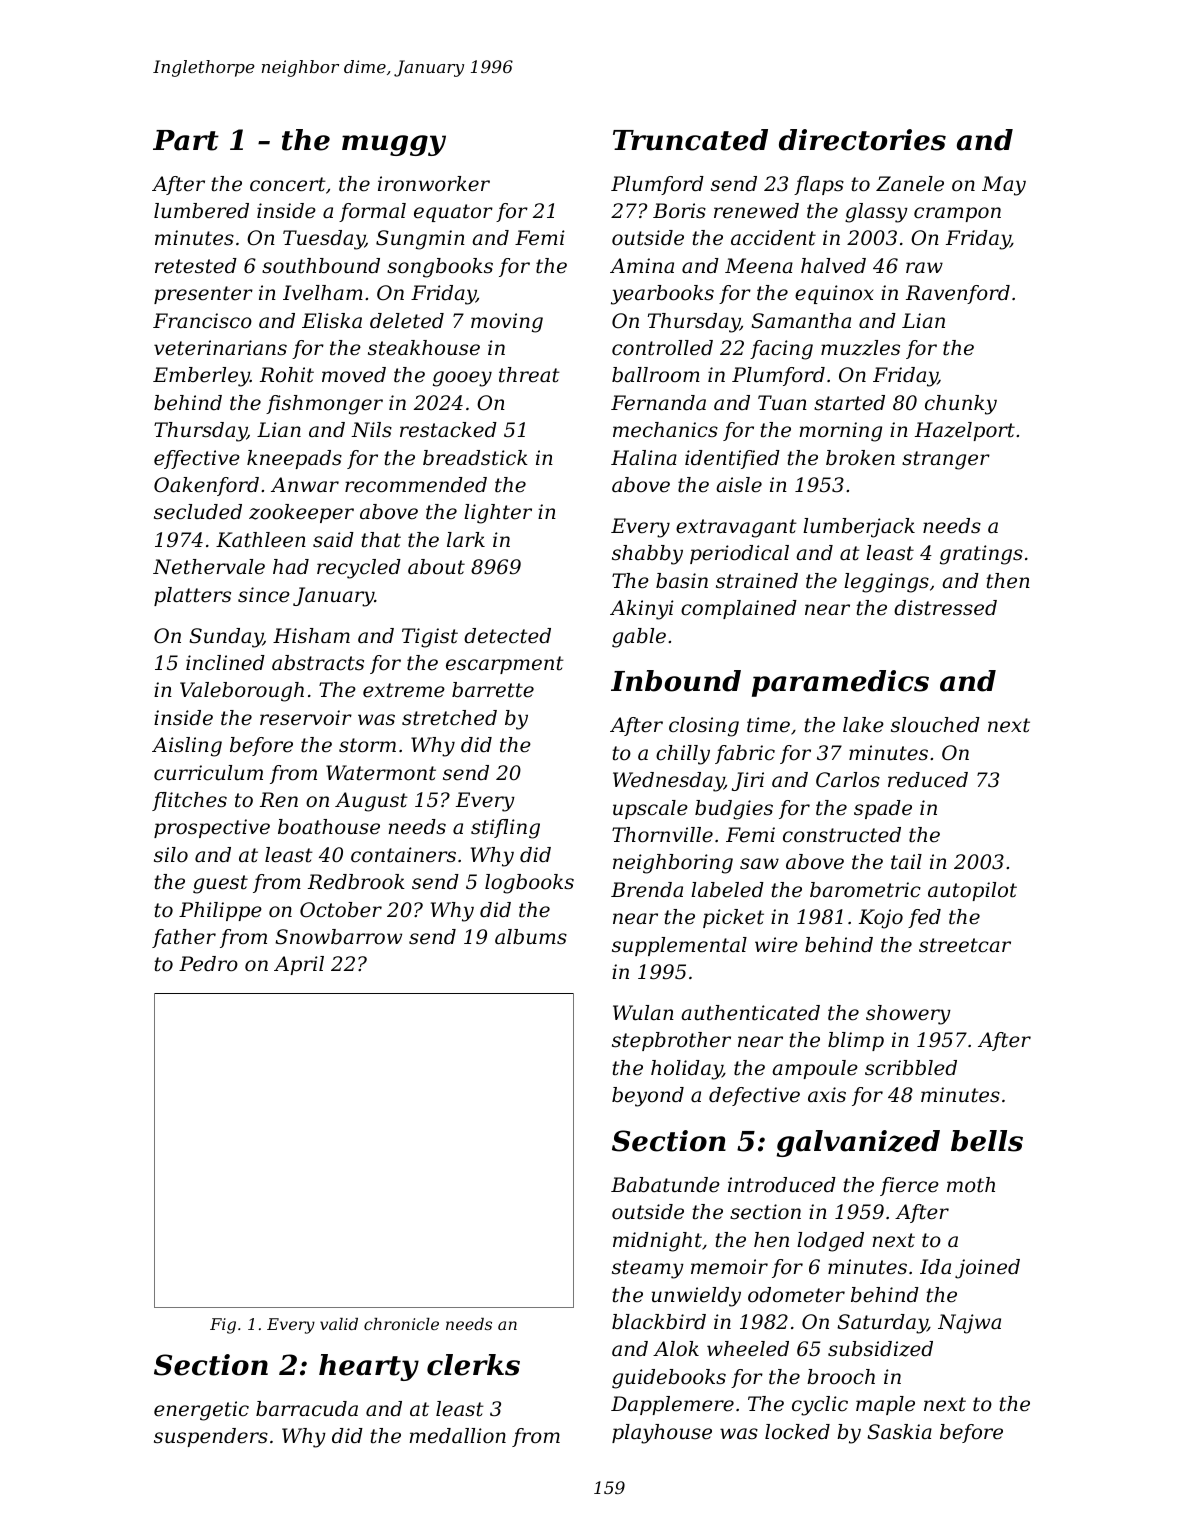 This document has height=1534, width=1186. What do you see at coordinates (288, 184) in the document?
I see `concert` at bounding box center [288, 184].
